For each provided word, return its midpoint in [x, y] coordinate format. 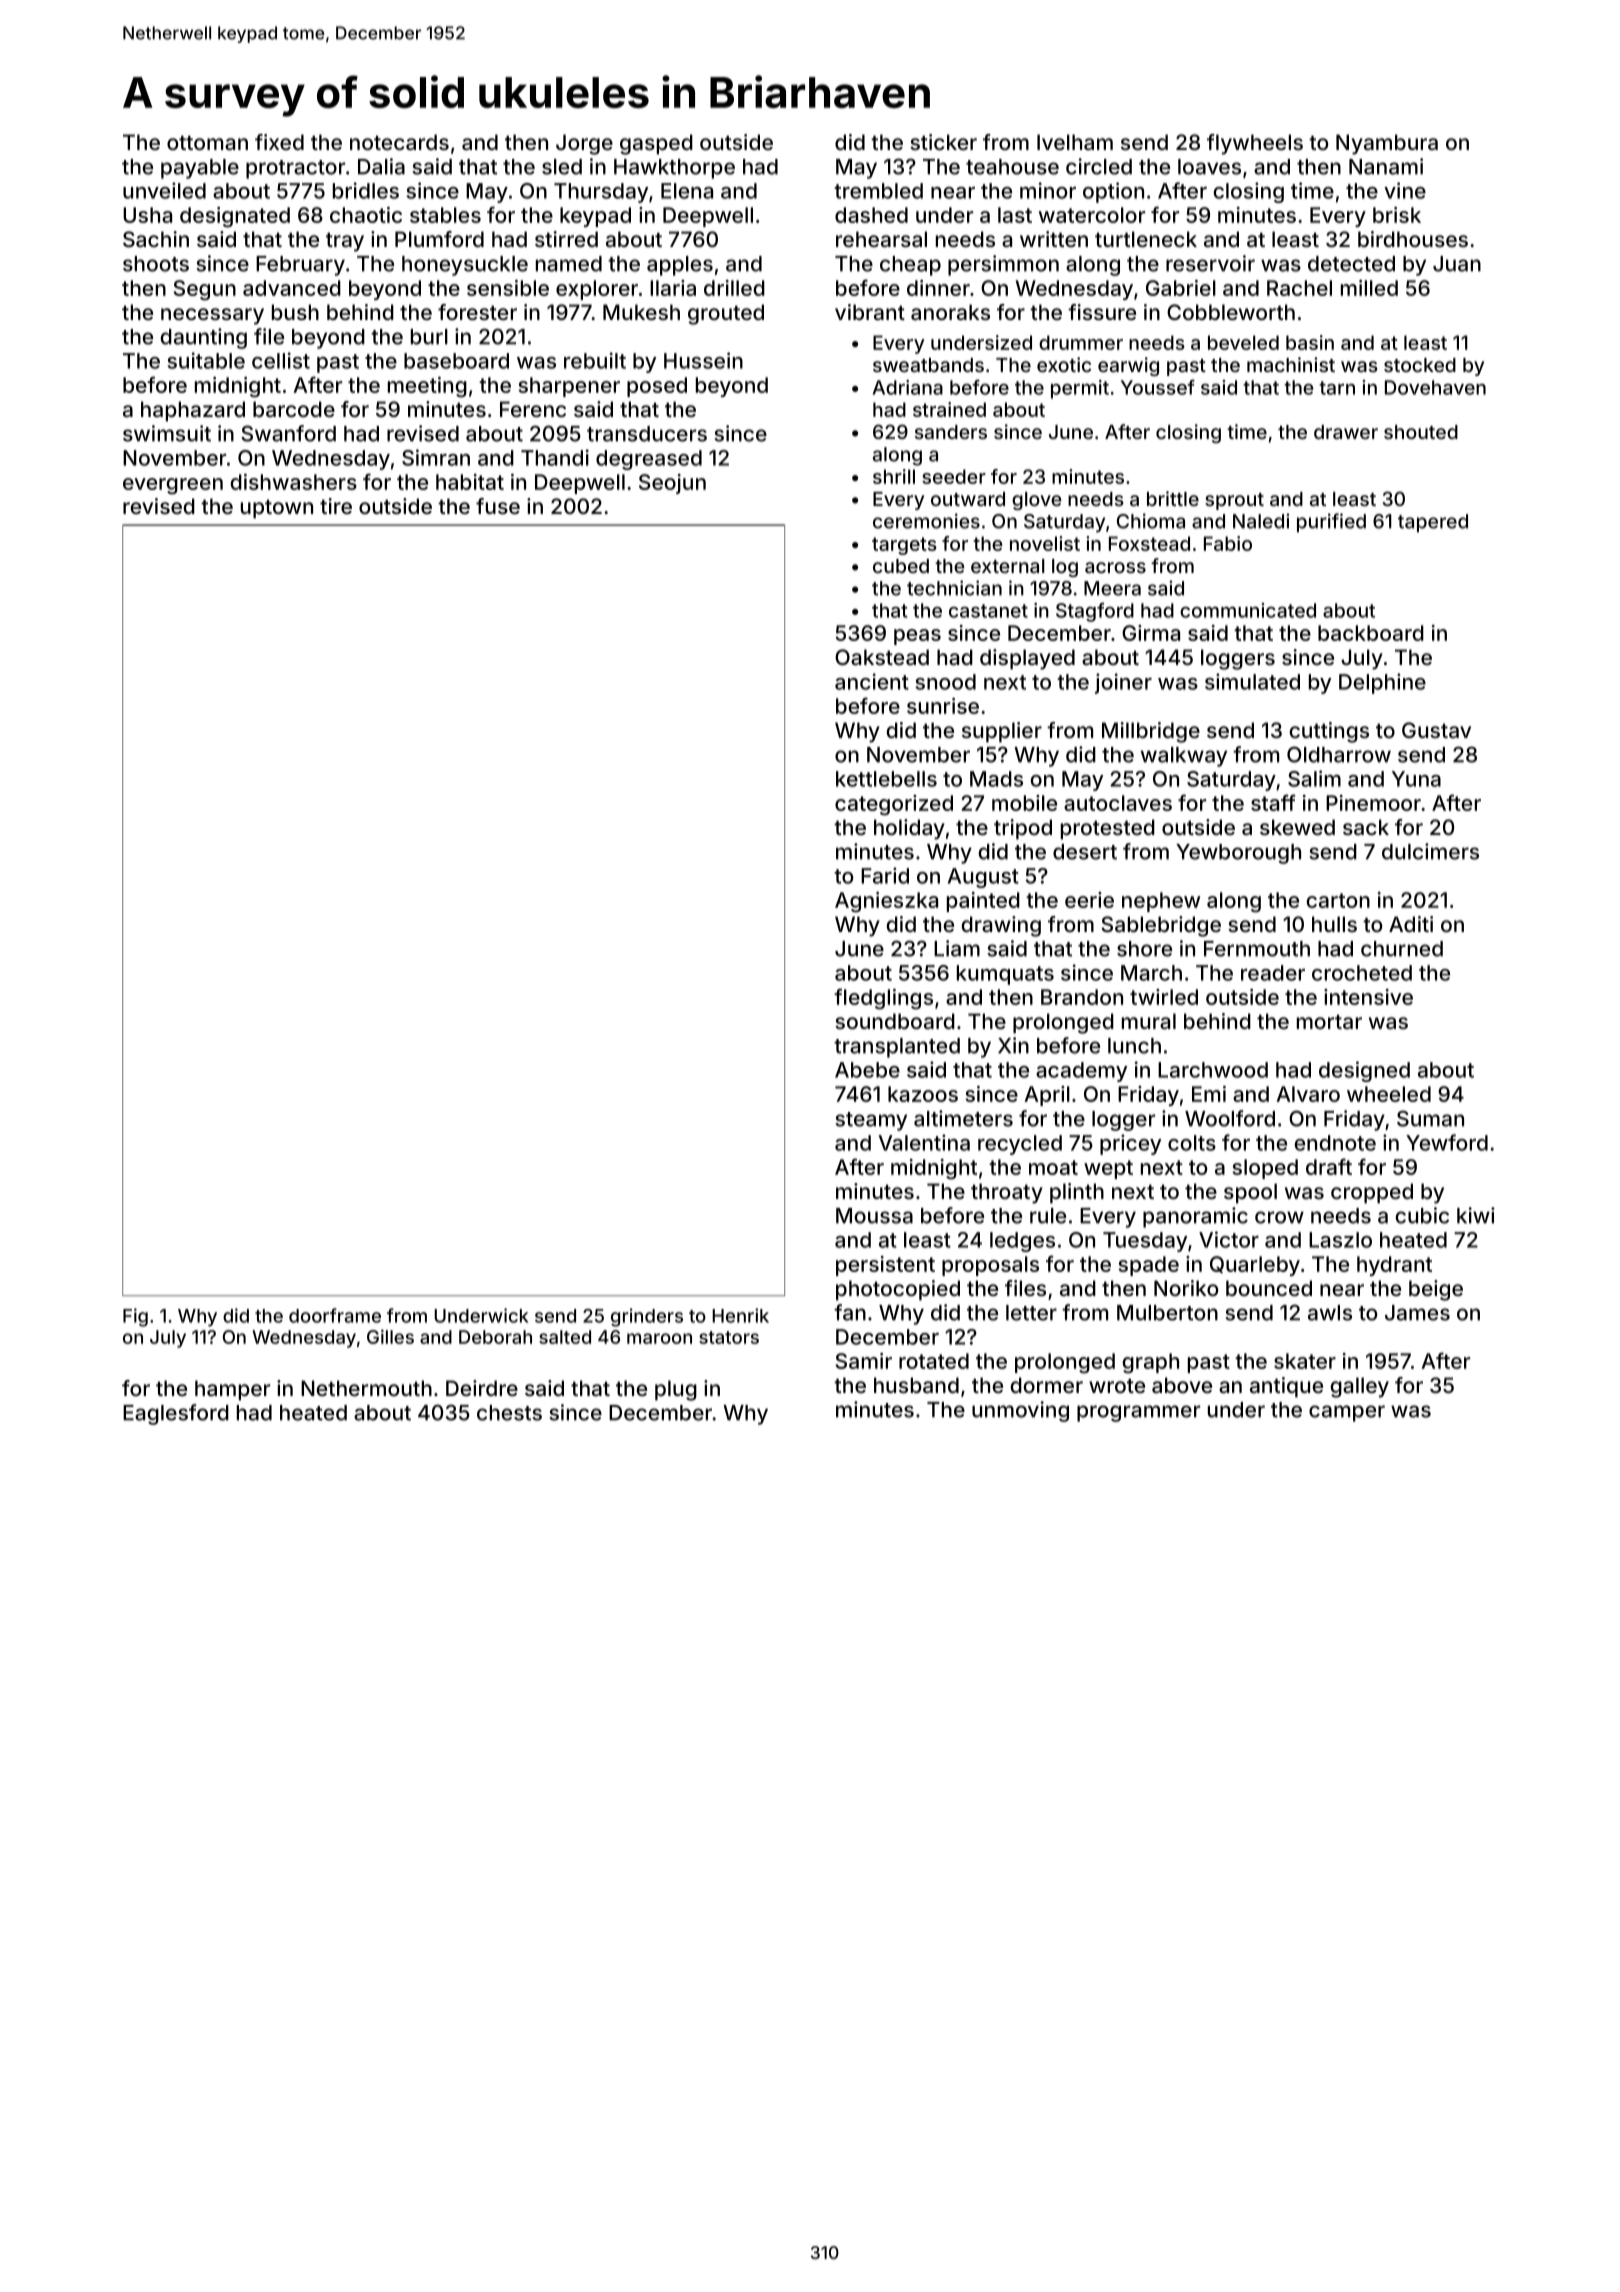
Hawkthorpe [674, 169]
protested [1108, 829]
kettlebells [886, 779]
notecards [399, 142]
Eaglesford [176, 1414]
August [983, 878]
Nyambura [1387, 144]
